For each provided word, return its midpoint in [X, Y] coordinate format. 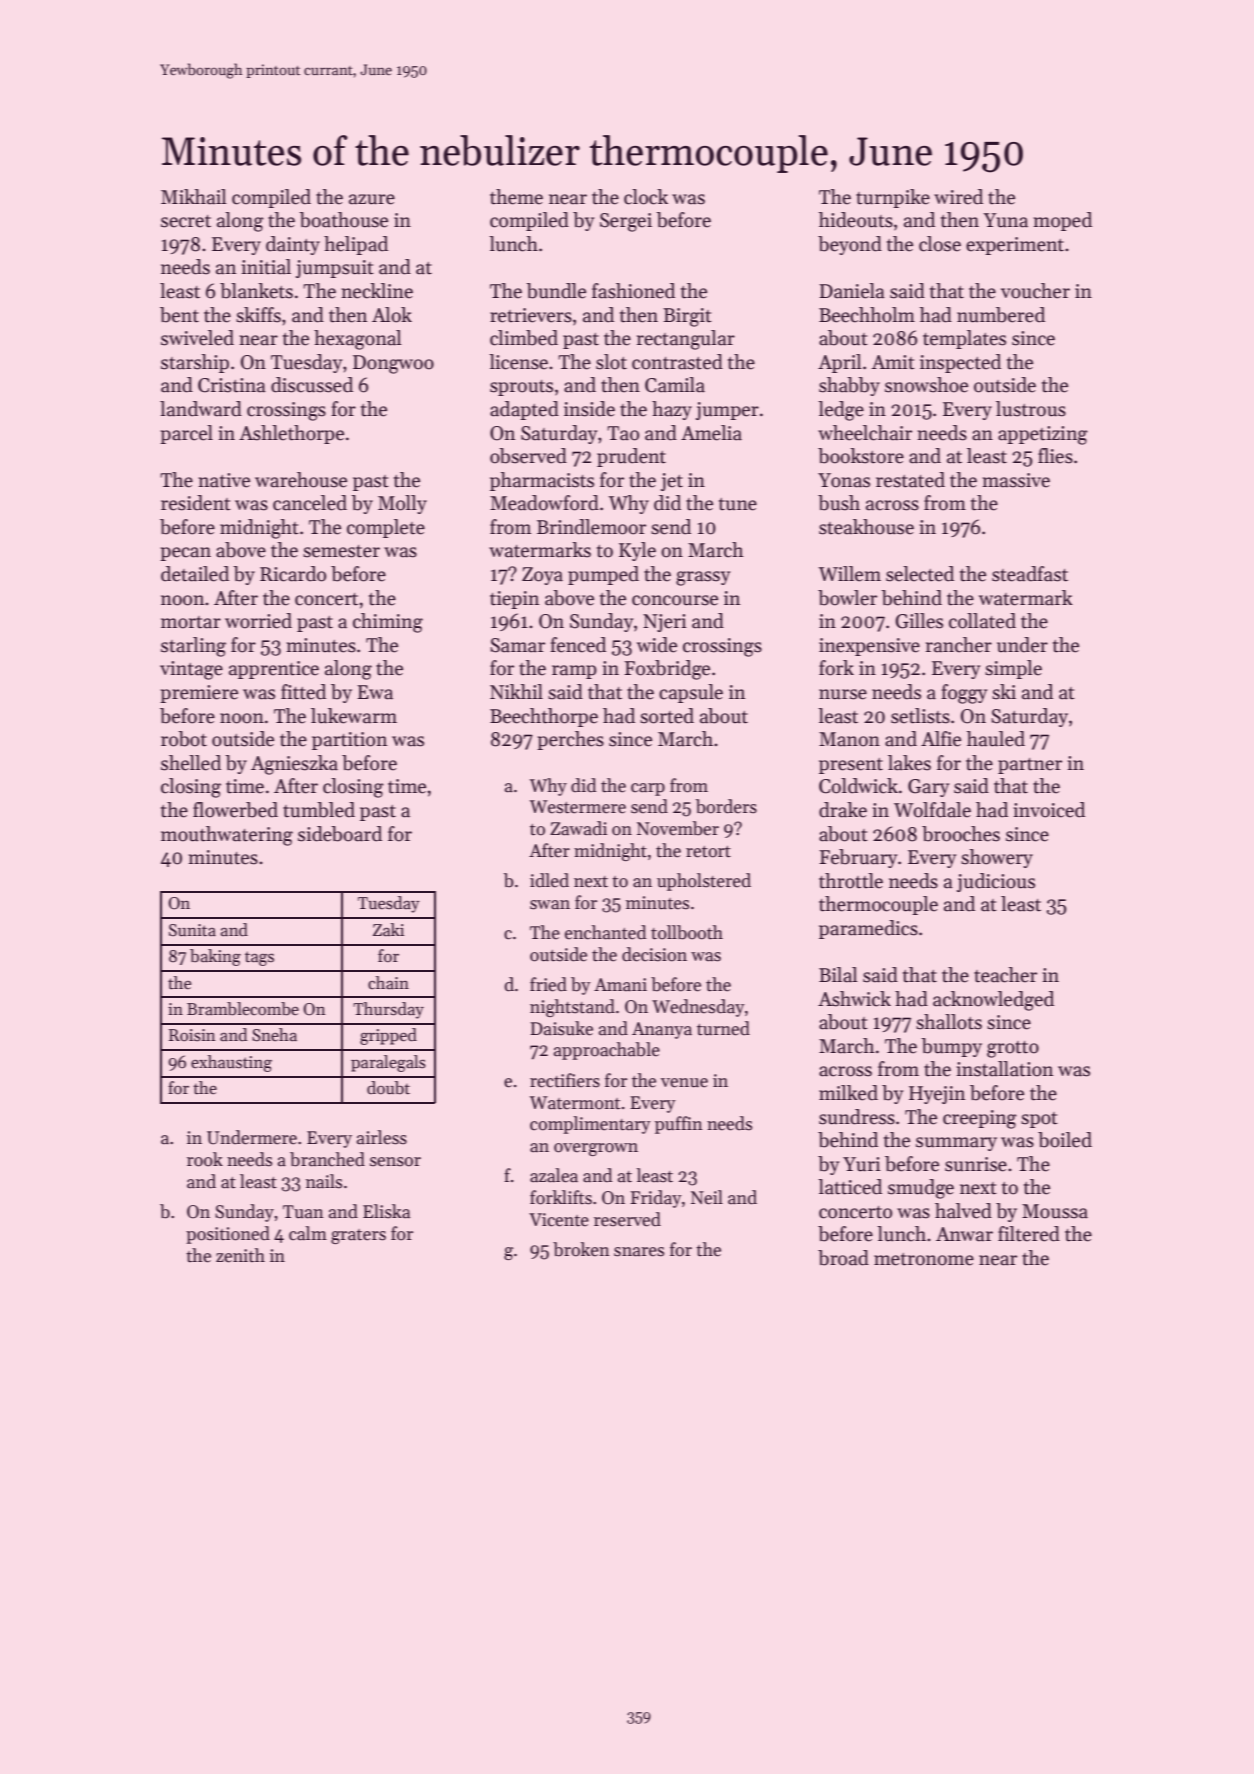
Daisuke [561, 1028]
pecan [185, 554]
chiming [388, 623]
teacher [1005, 975]
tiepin [514, 600]
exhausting [231, 1063]
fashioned [633, 291]
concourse [675, 600]
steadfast [1030, 574]
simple [1013, 669]
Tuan [303, 1212]
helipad [356, 245]
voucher [1035, 291]
